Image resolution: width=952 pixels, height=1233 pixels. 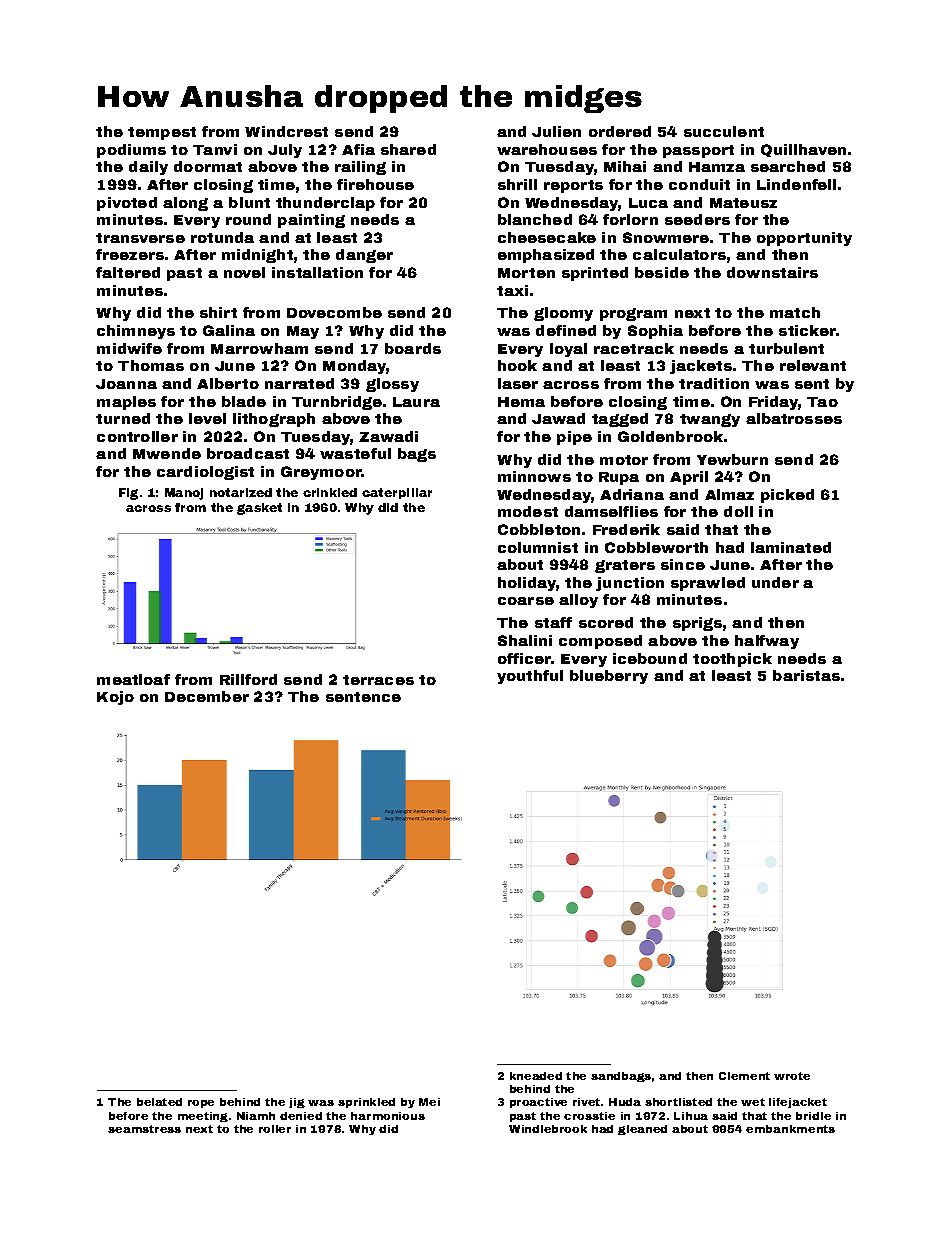 I want to click on caterpillar, so click(x=397, y=493).
